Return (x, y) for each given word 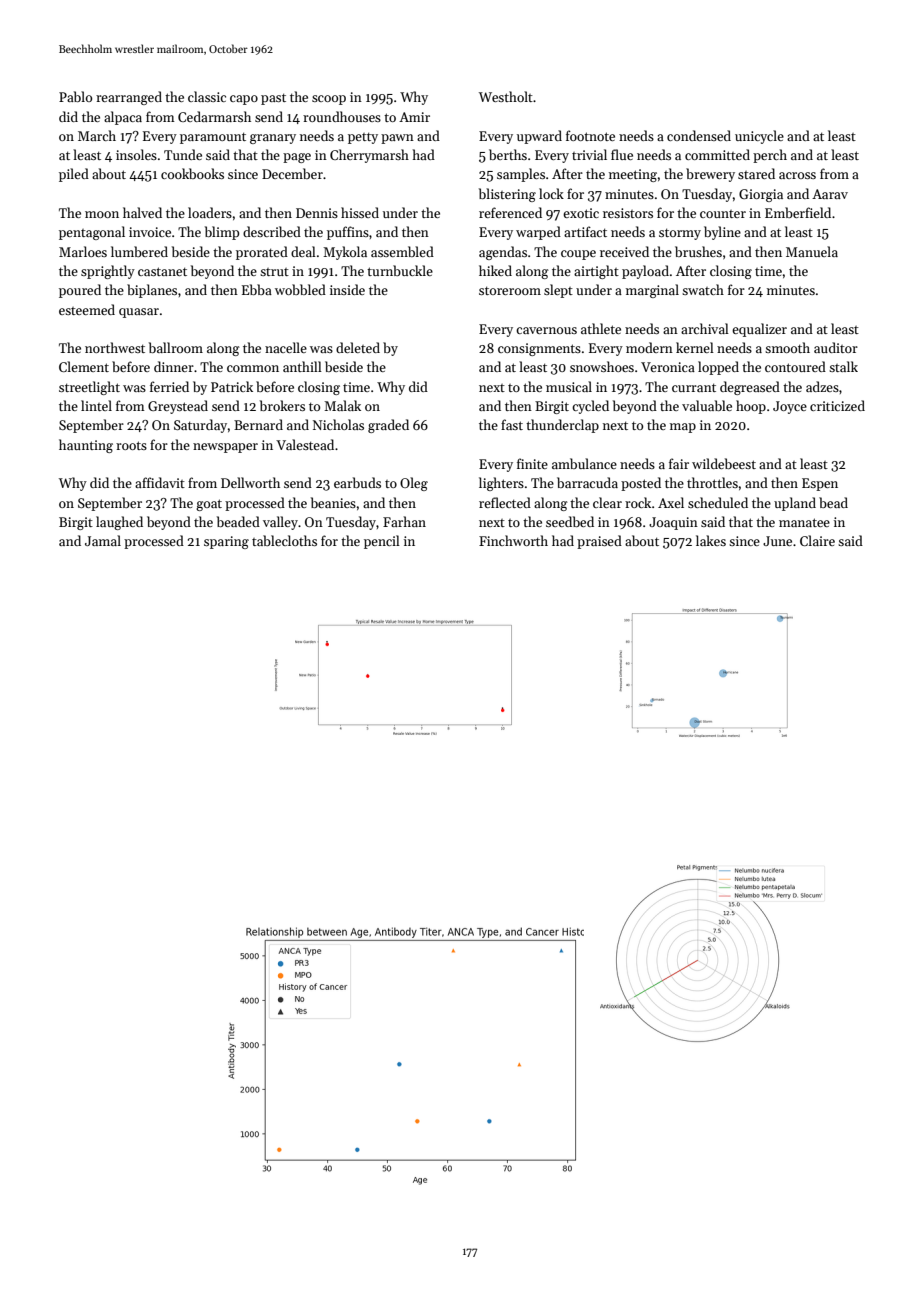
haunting (86, 446)
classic (207, 96)
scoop (329, 100)
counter (723, 214)
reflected (505, 502)
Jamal (103, 540)
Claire (817, 540)
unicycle (759, 137)
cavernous (546, 330)
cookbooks (192, 173)
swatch (703, 289)
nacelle (286, 347)
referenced (510, 212)
